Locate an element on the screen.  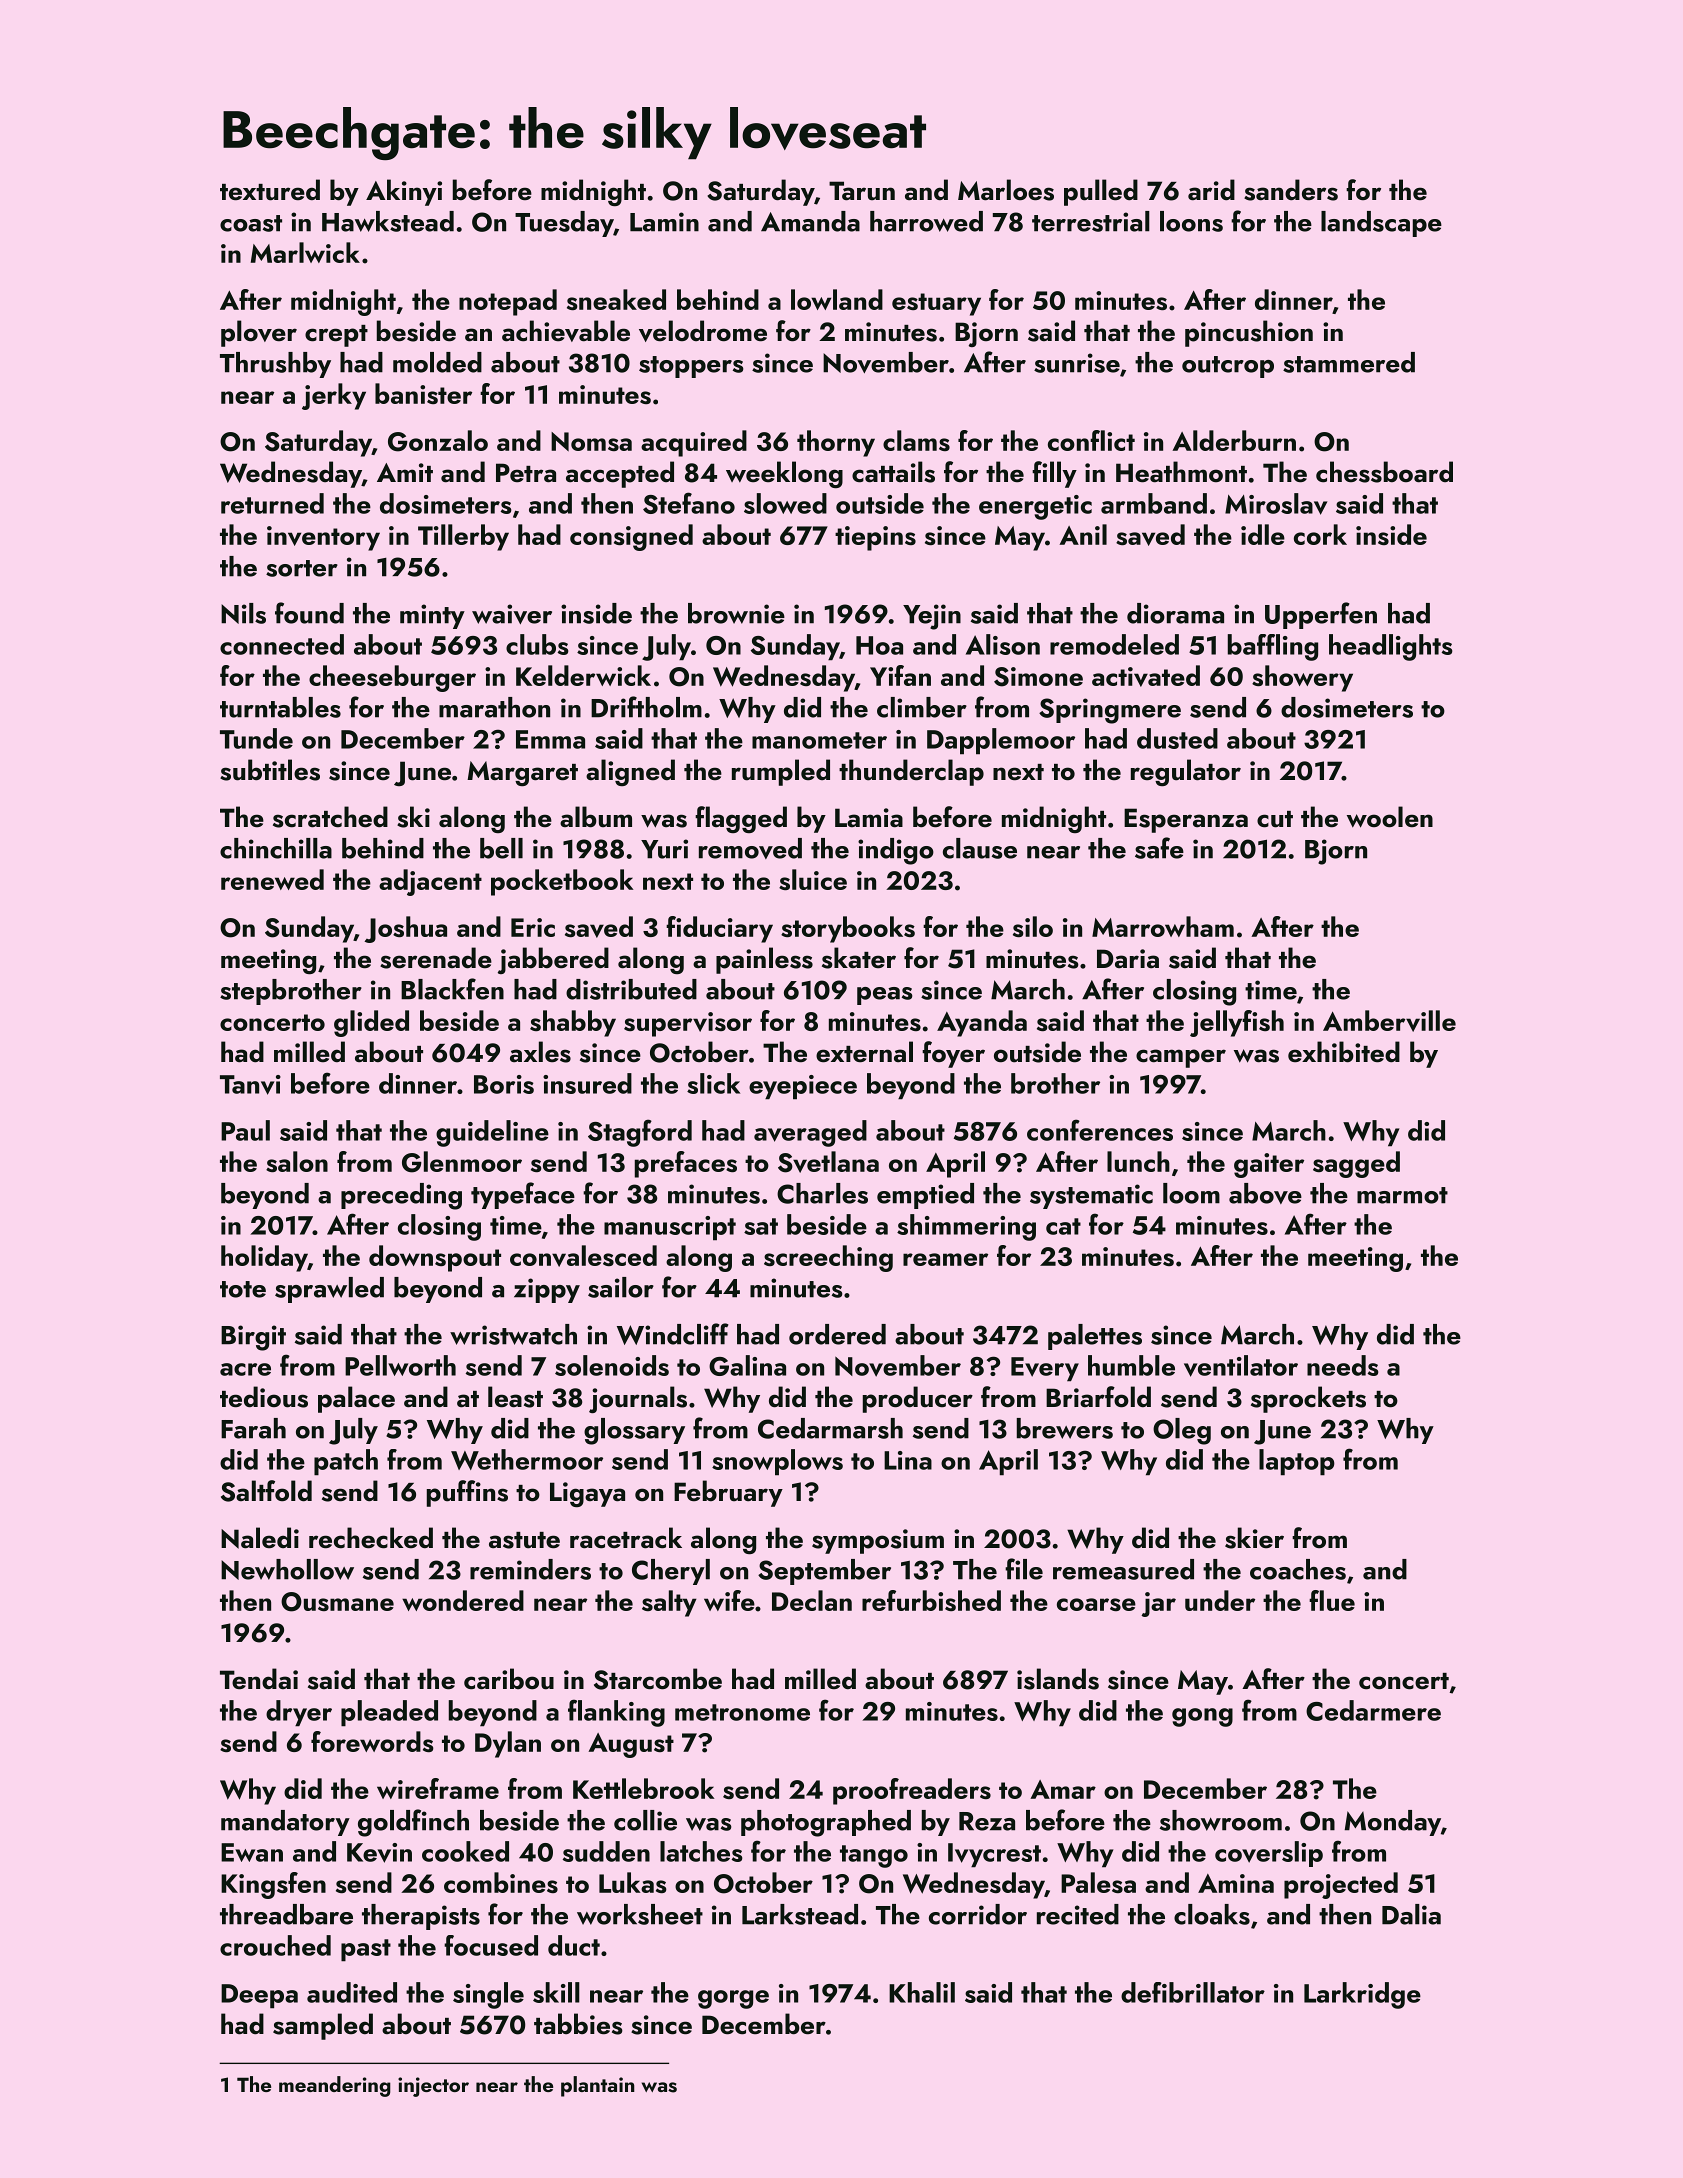
plantain is located at coordinates (598, 2086).
